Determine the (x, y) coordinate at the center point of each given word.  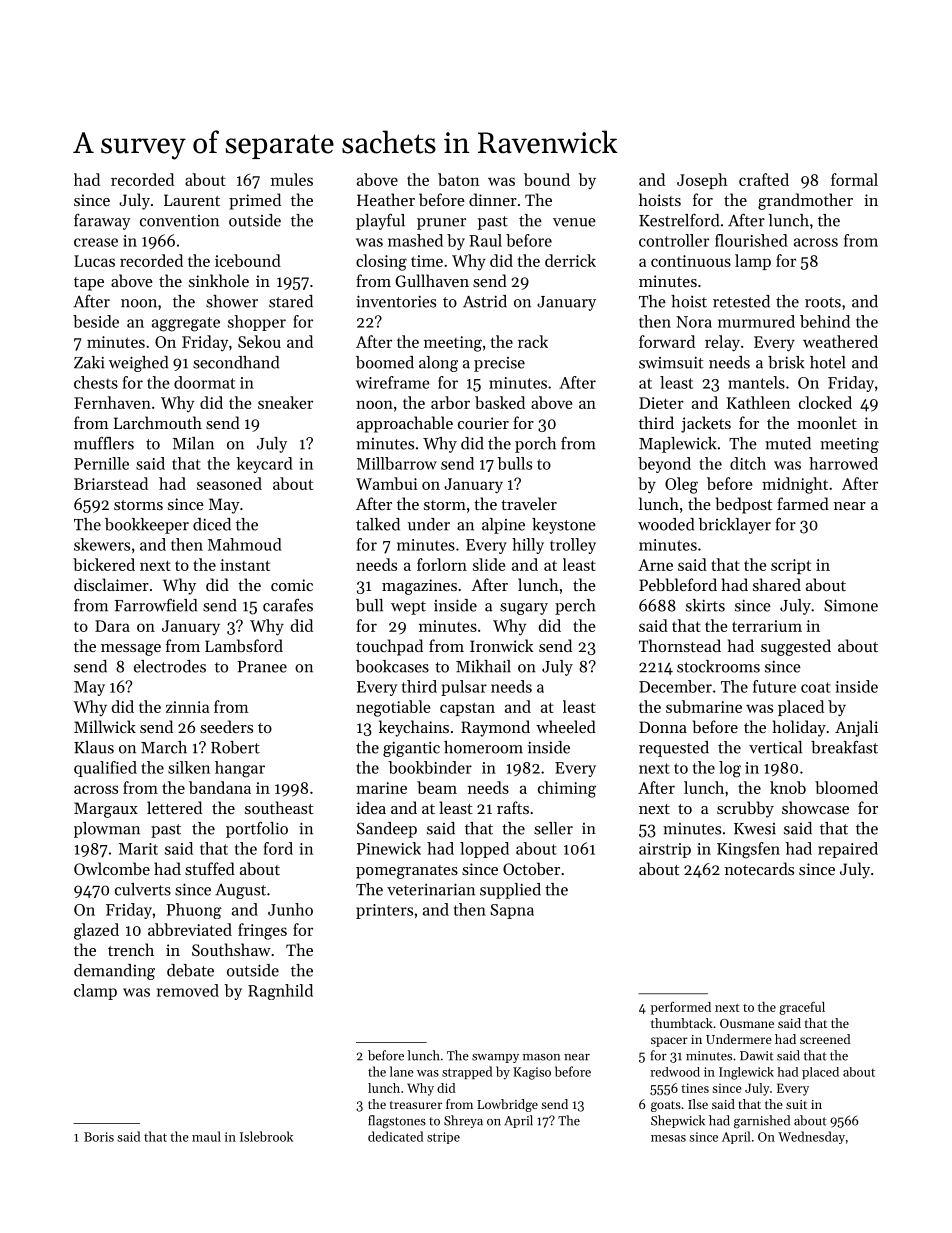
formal (854, 179)
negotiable (393, 708)
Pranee (262, 667)
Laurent (192, 200)
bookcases (392, 666)
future (774, 686)
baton (459, 179)
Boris (99, 1137)
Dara (112, 626)
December (675, 686)
